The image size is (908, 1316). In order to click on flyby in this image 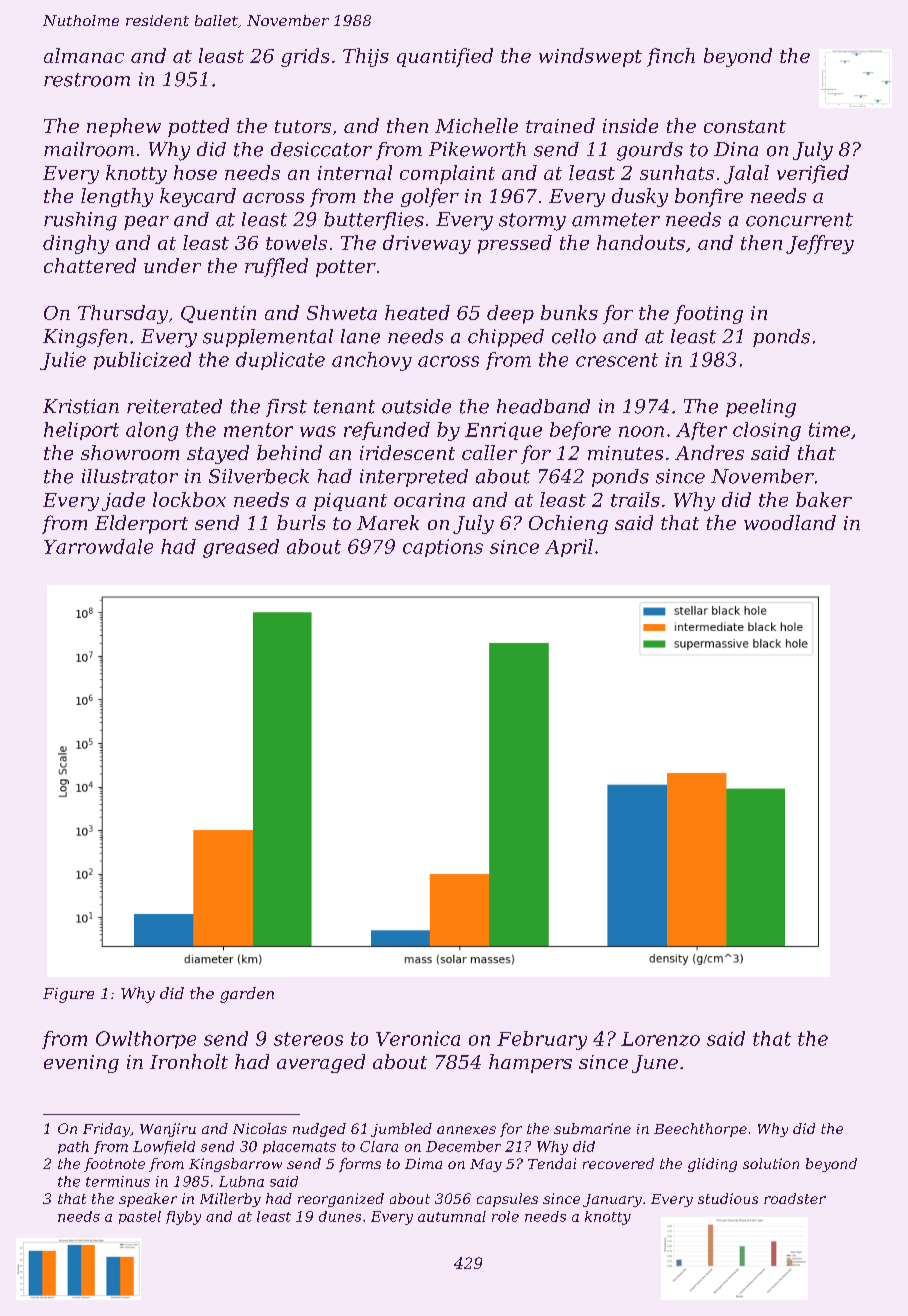, I will do `click(183, 1218)`.
